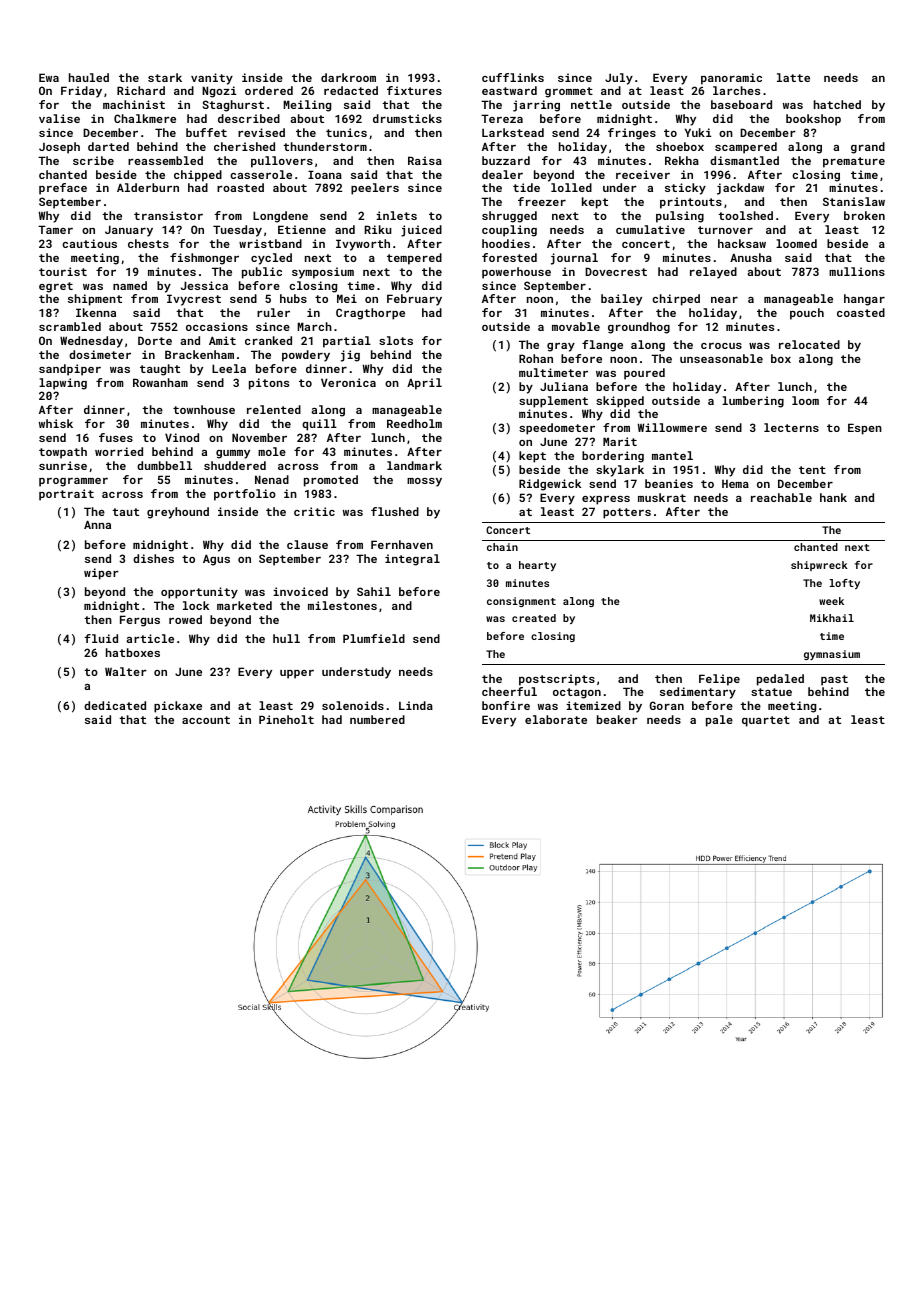  Describe the element at coordinates (396, 340) in the image. I see `slots` at that location.
